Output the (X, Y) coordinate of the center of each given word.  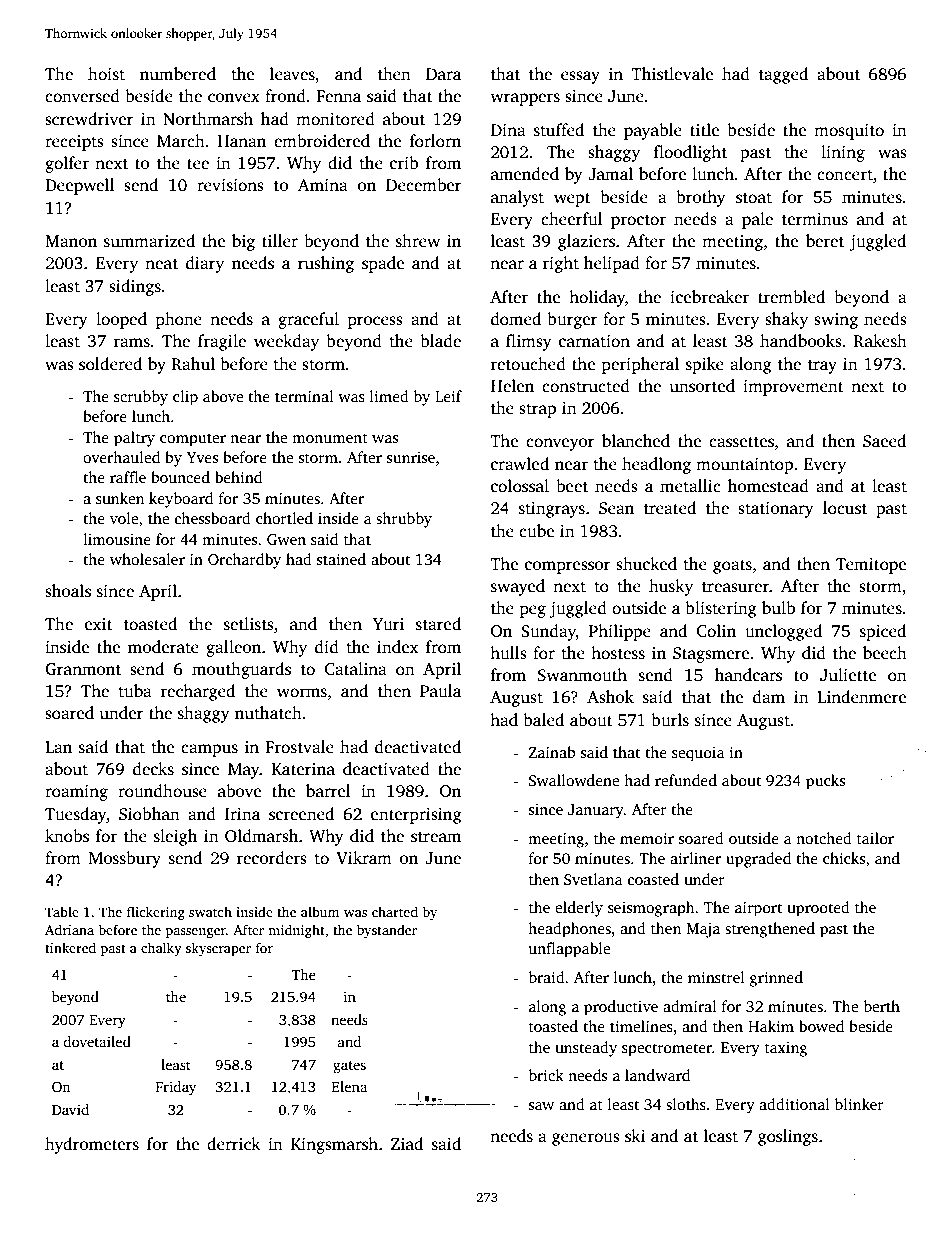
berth (882, 1006)
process (375, 322)
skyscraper (218, 949)
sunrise (411, 457)
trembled (791, 297)
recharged (198, 692)
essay (580, 77)
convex (234, 98)
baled (544, 720)
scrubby (141, 398)
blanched (636, 441)
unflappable (569, 950)
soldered (110, 364)
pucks (825, 782)
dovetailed (97, 1041)
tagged (783, 75)
